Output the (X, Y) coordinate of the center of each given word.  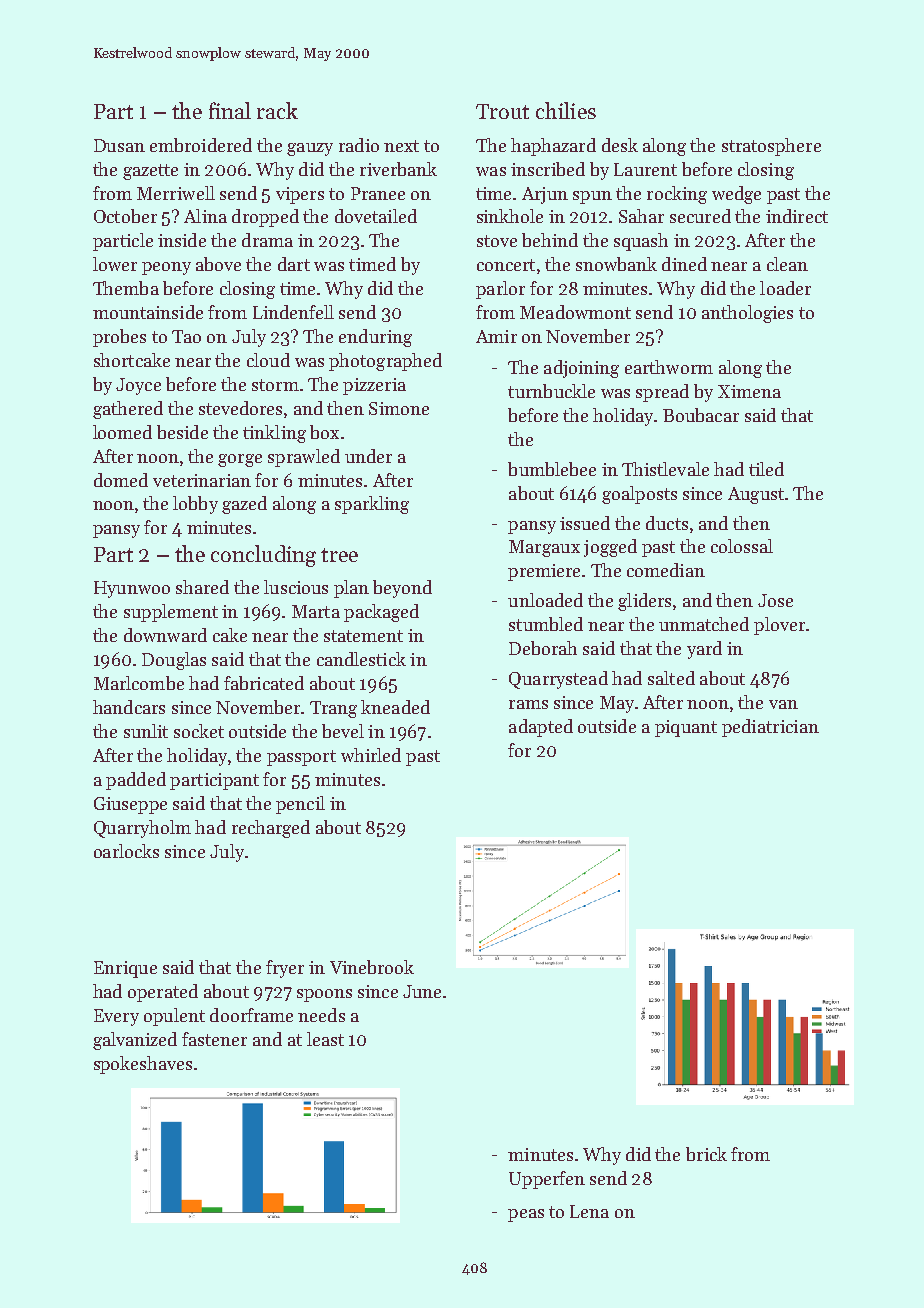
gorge (240, 460)
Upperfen (547, 1180)
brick (706, 1154)
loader (785, 288)
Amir (496, 336)
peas (526, 1215)
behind (550, 240)
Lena (589, 1211)
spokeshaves (143, 1065)
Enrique (125, 969)
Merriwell (176, 193)
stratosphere (771, 147)
